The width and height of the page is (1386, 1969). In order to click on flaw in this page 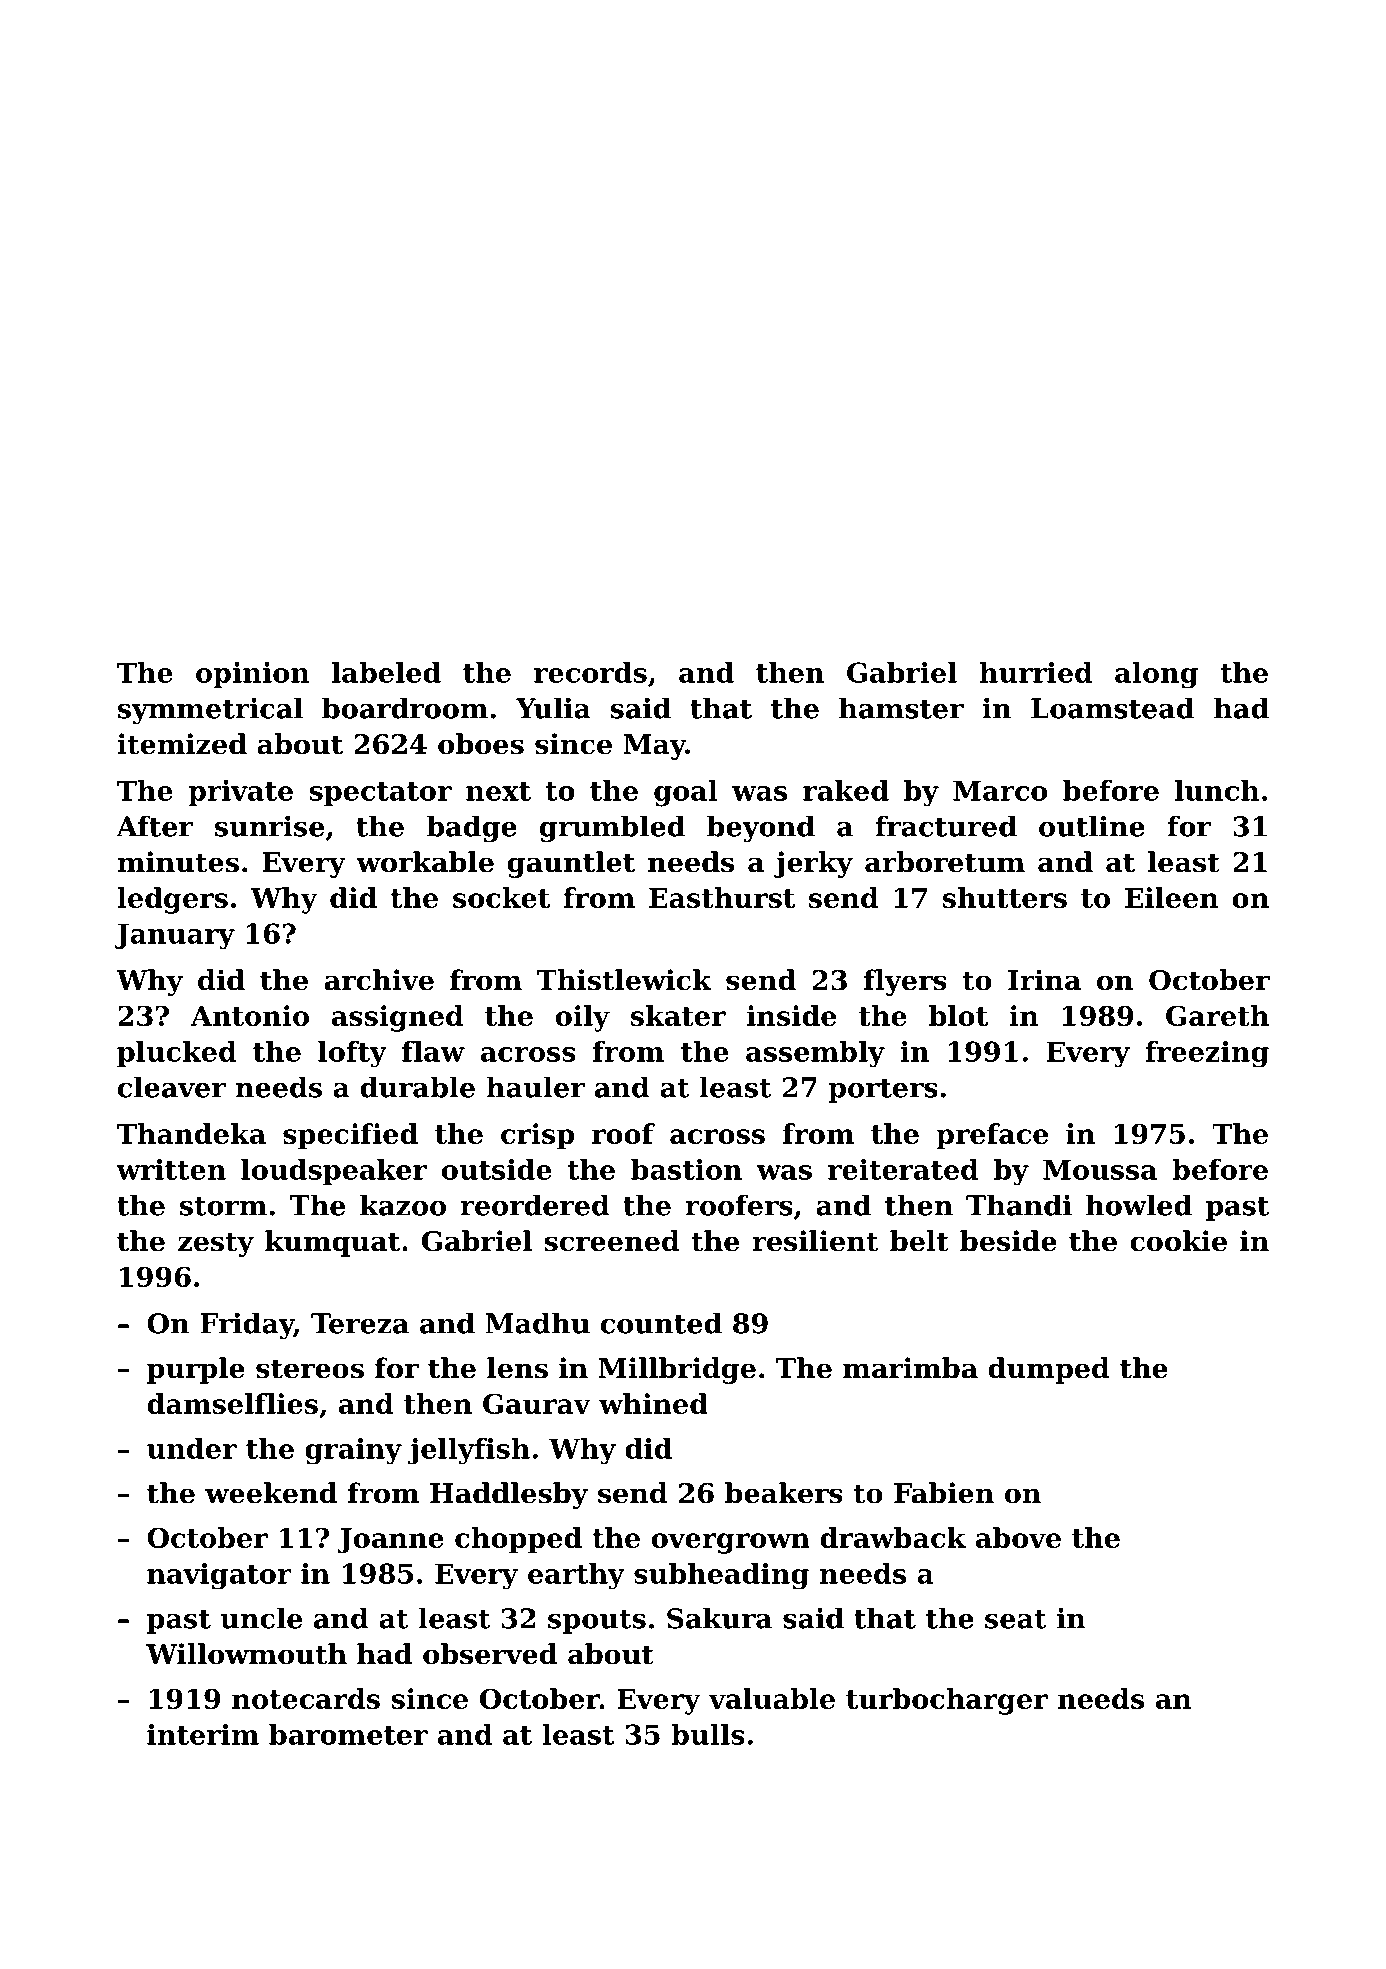, I will do `click(433, 1051)`.
